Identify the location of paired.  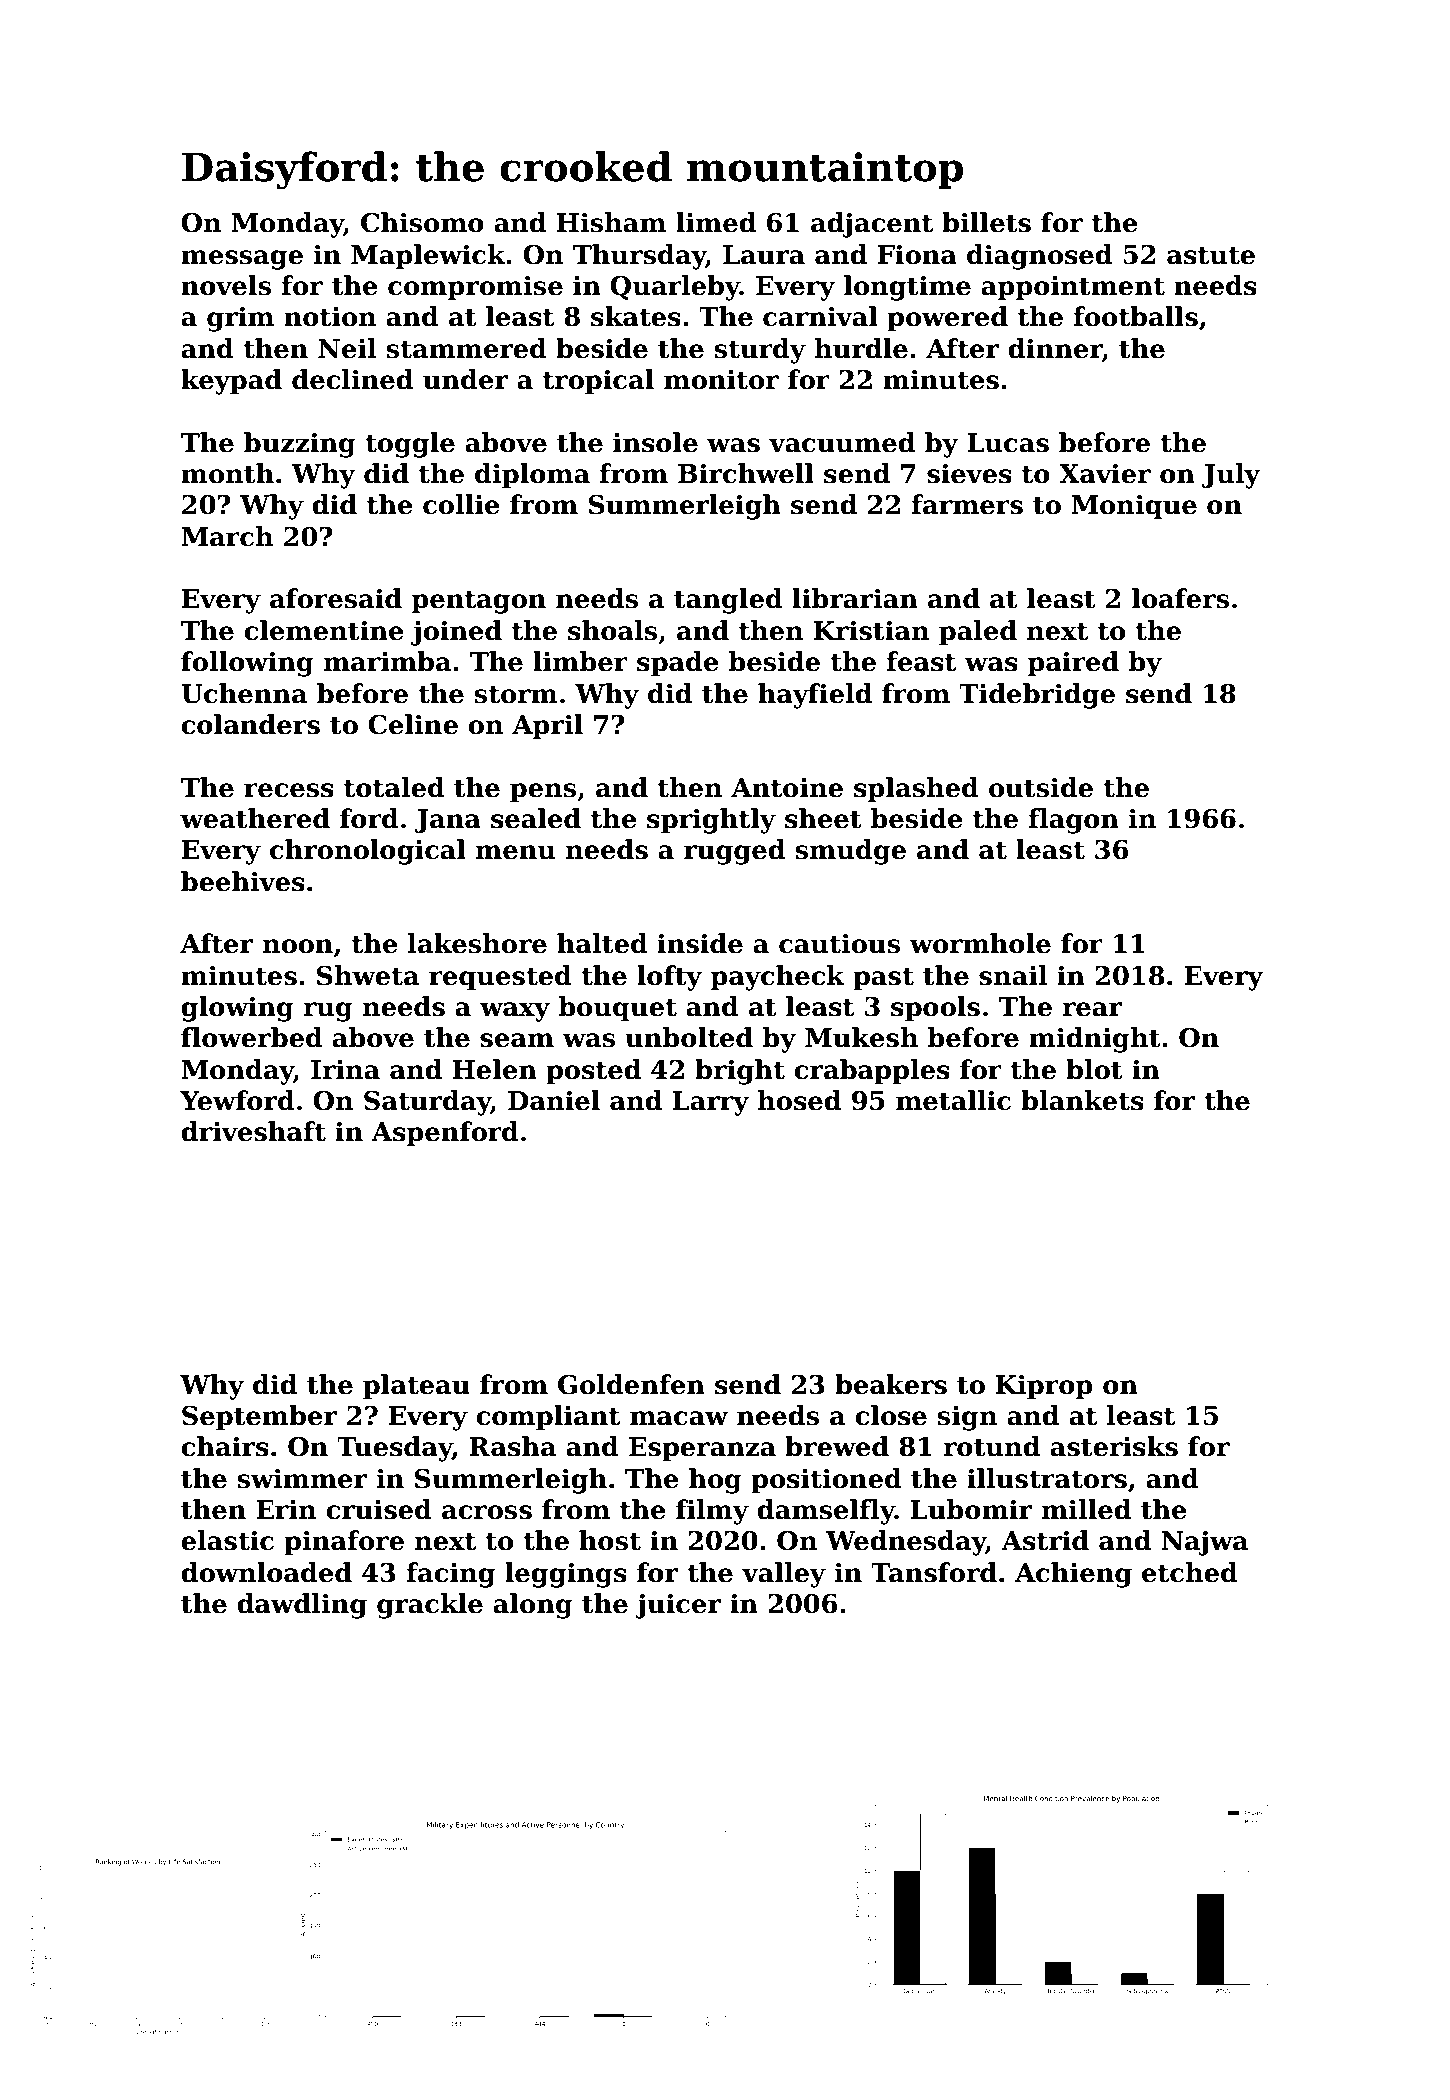
(1073, 664).
